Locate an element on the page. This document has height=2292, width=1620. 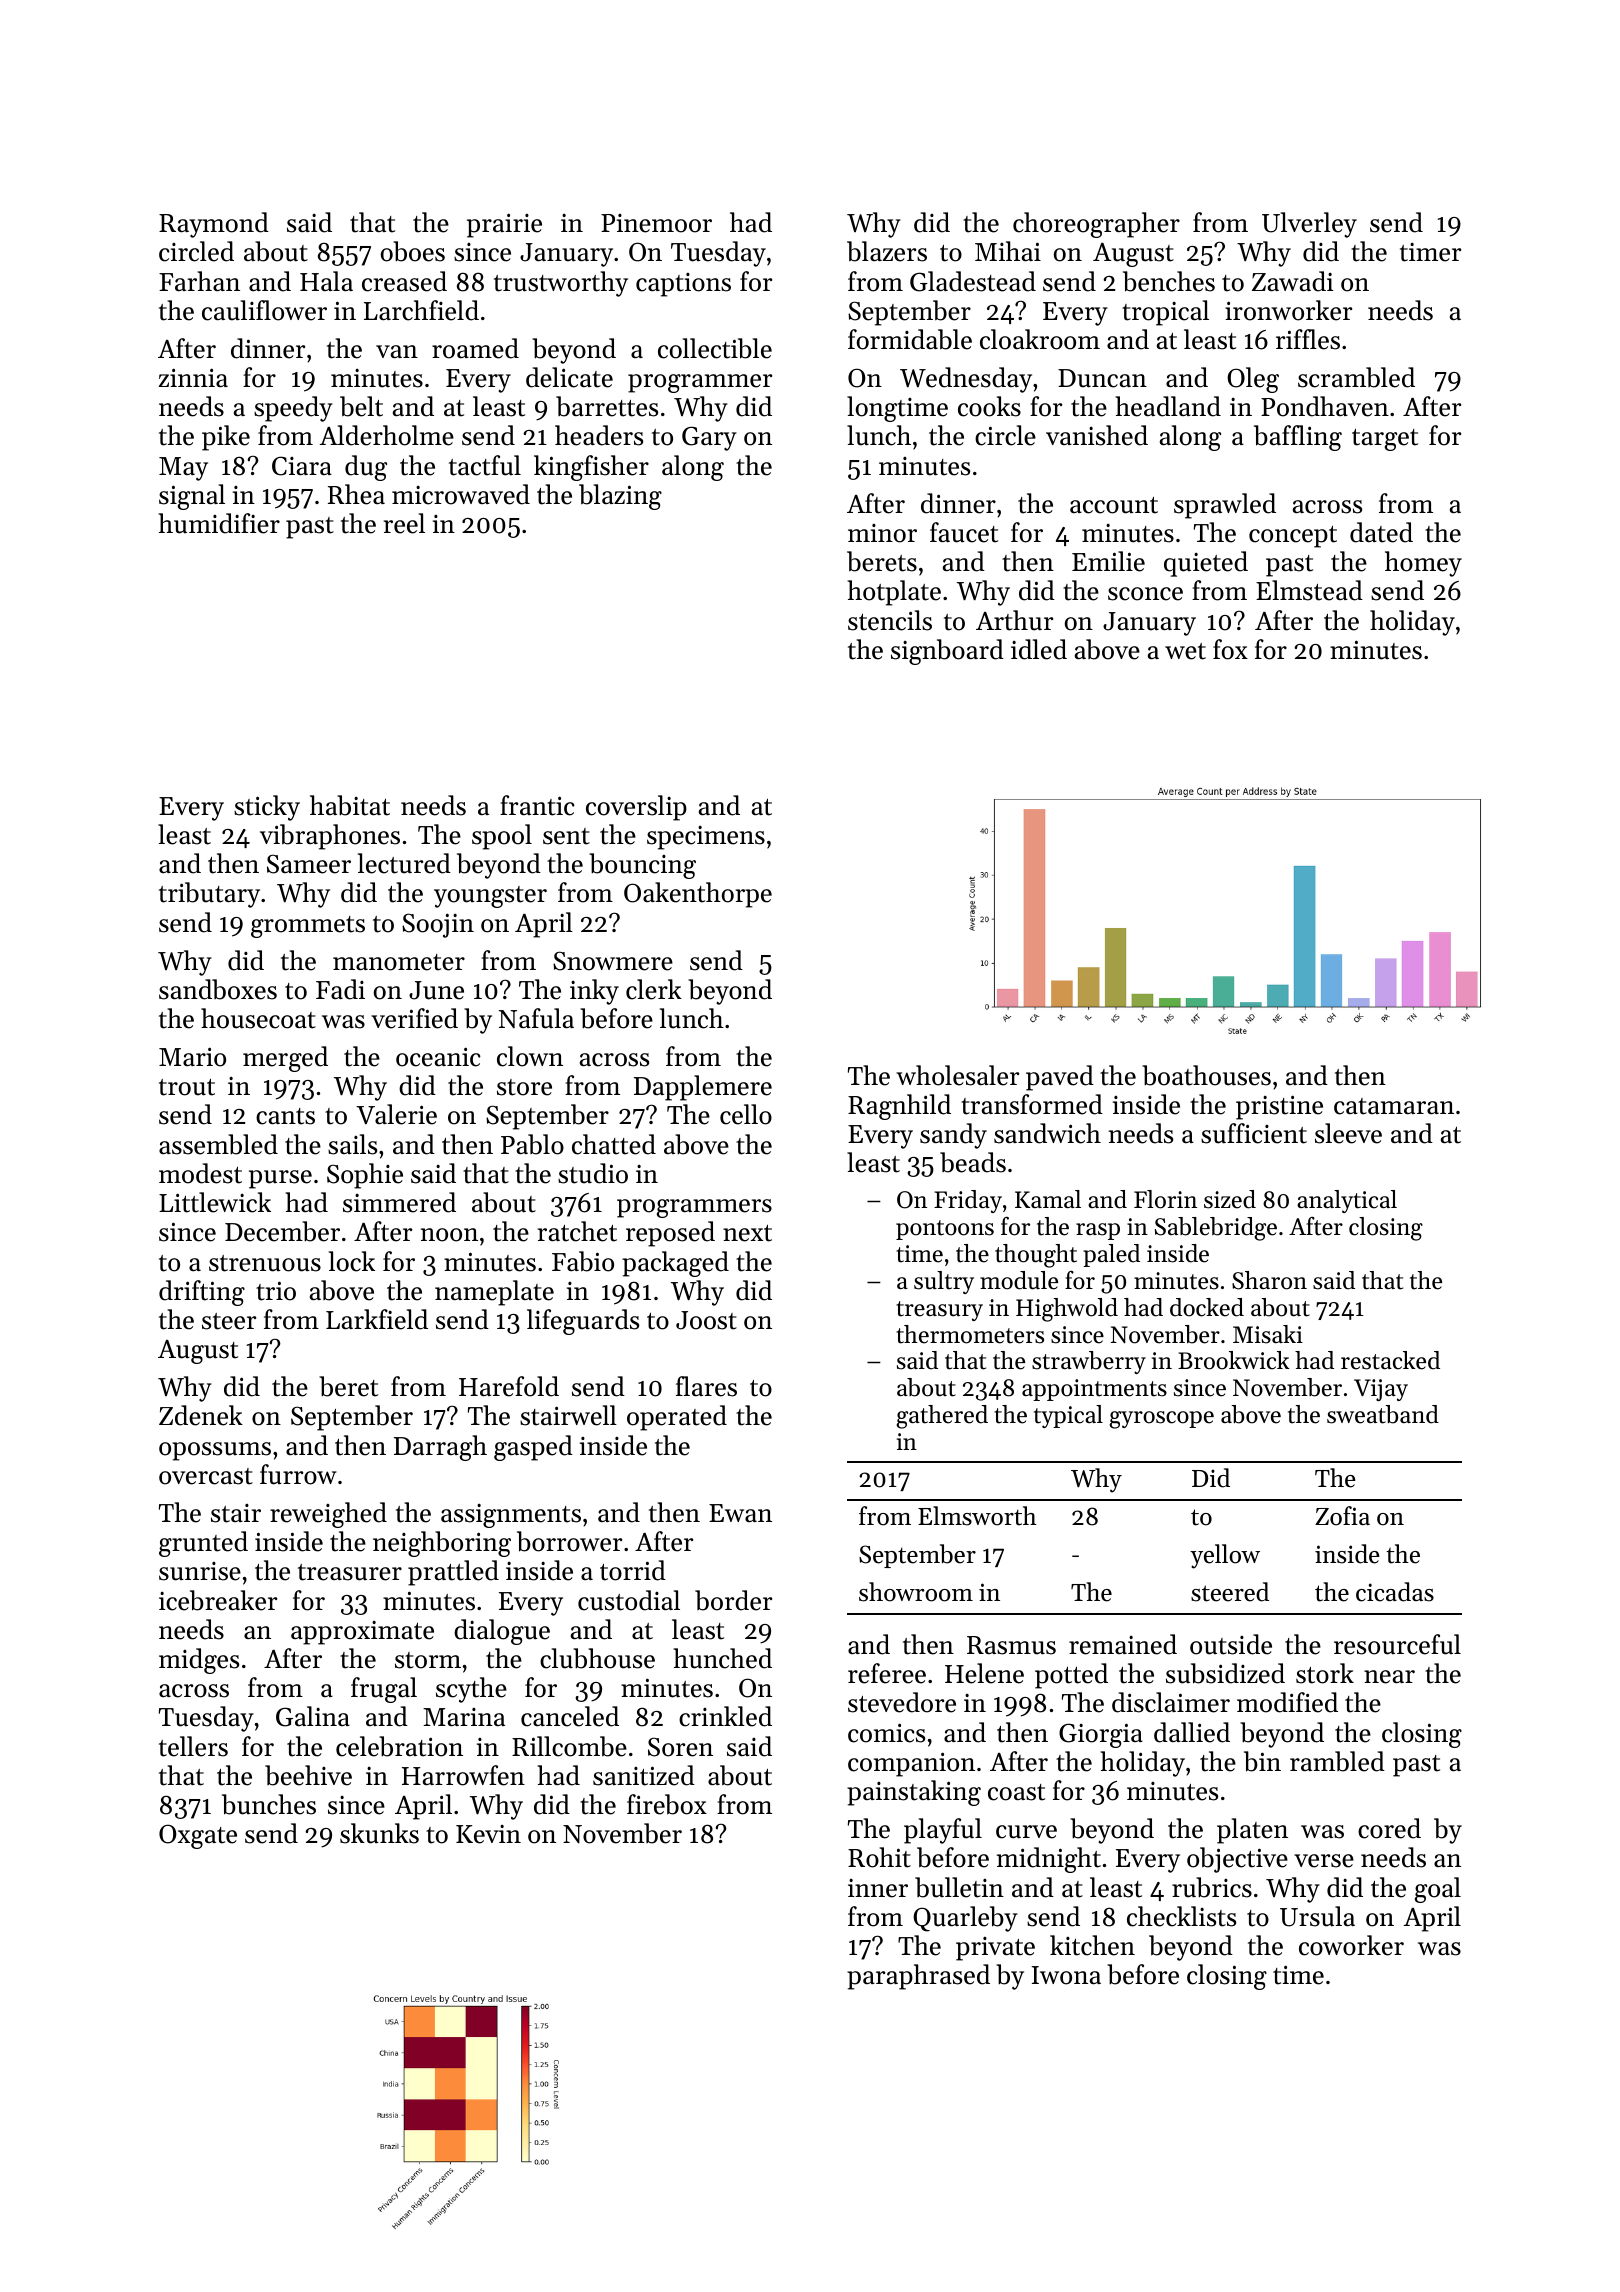
nameplate is located at coordinates (494, 1293).
